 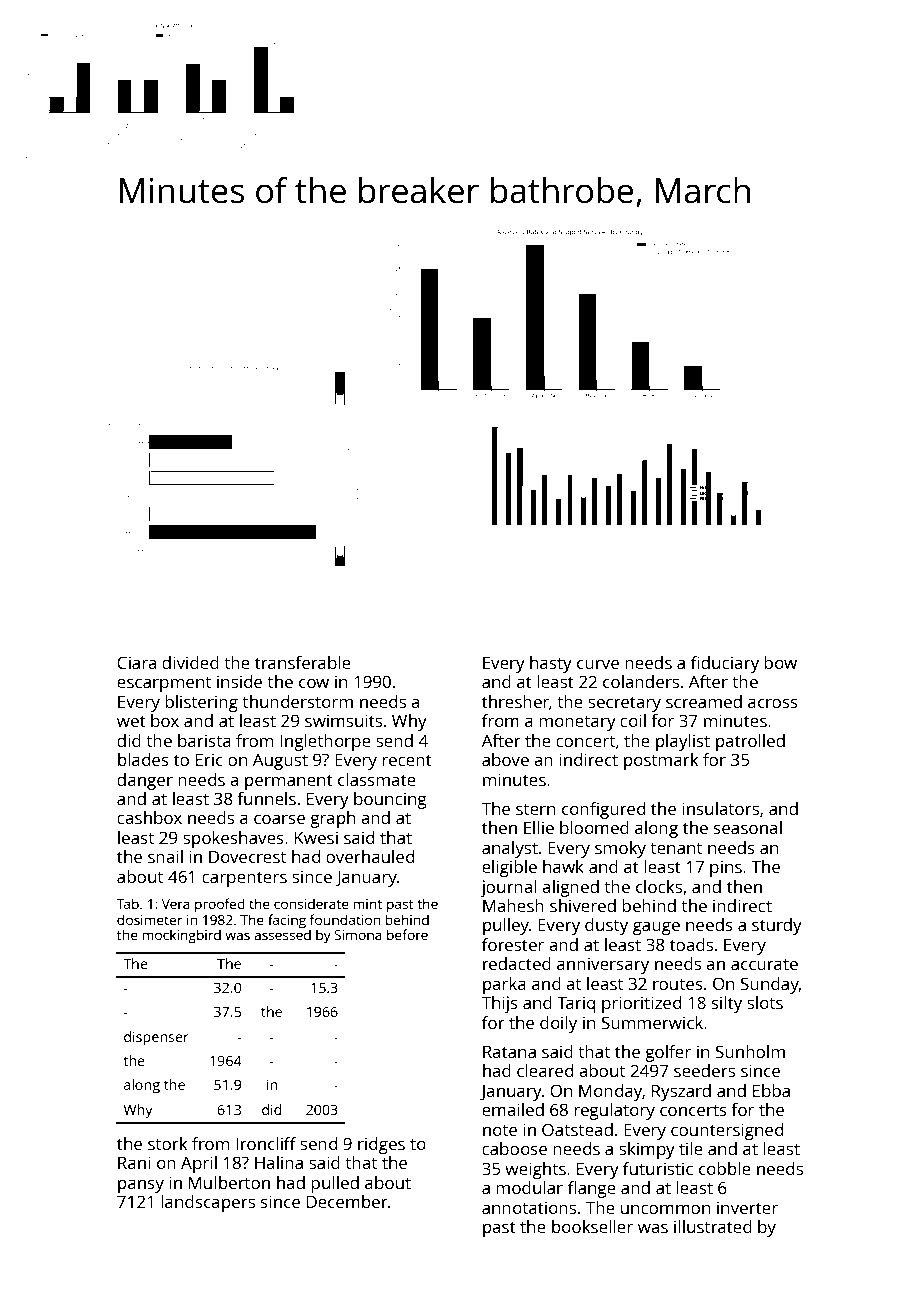 What do you see at coordinates (208, 1203) in the page?
I see `landscapers` at bounding box center [208, 1203].
